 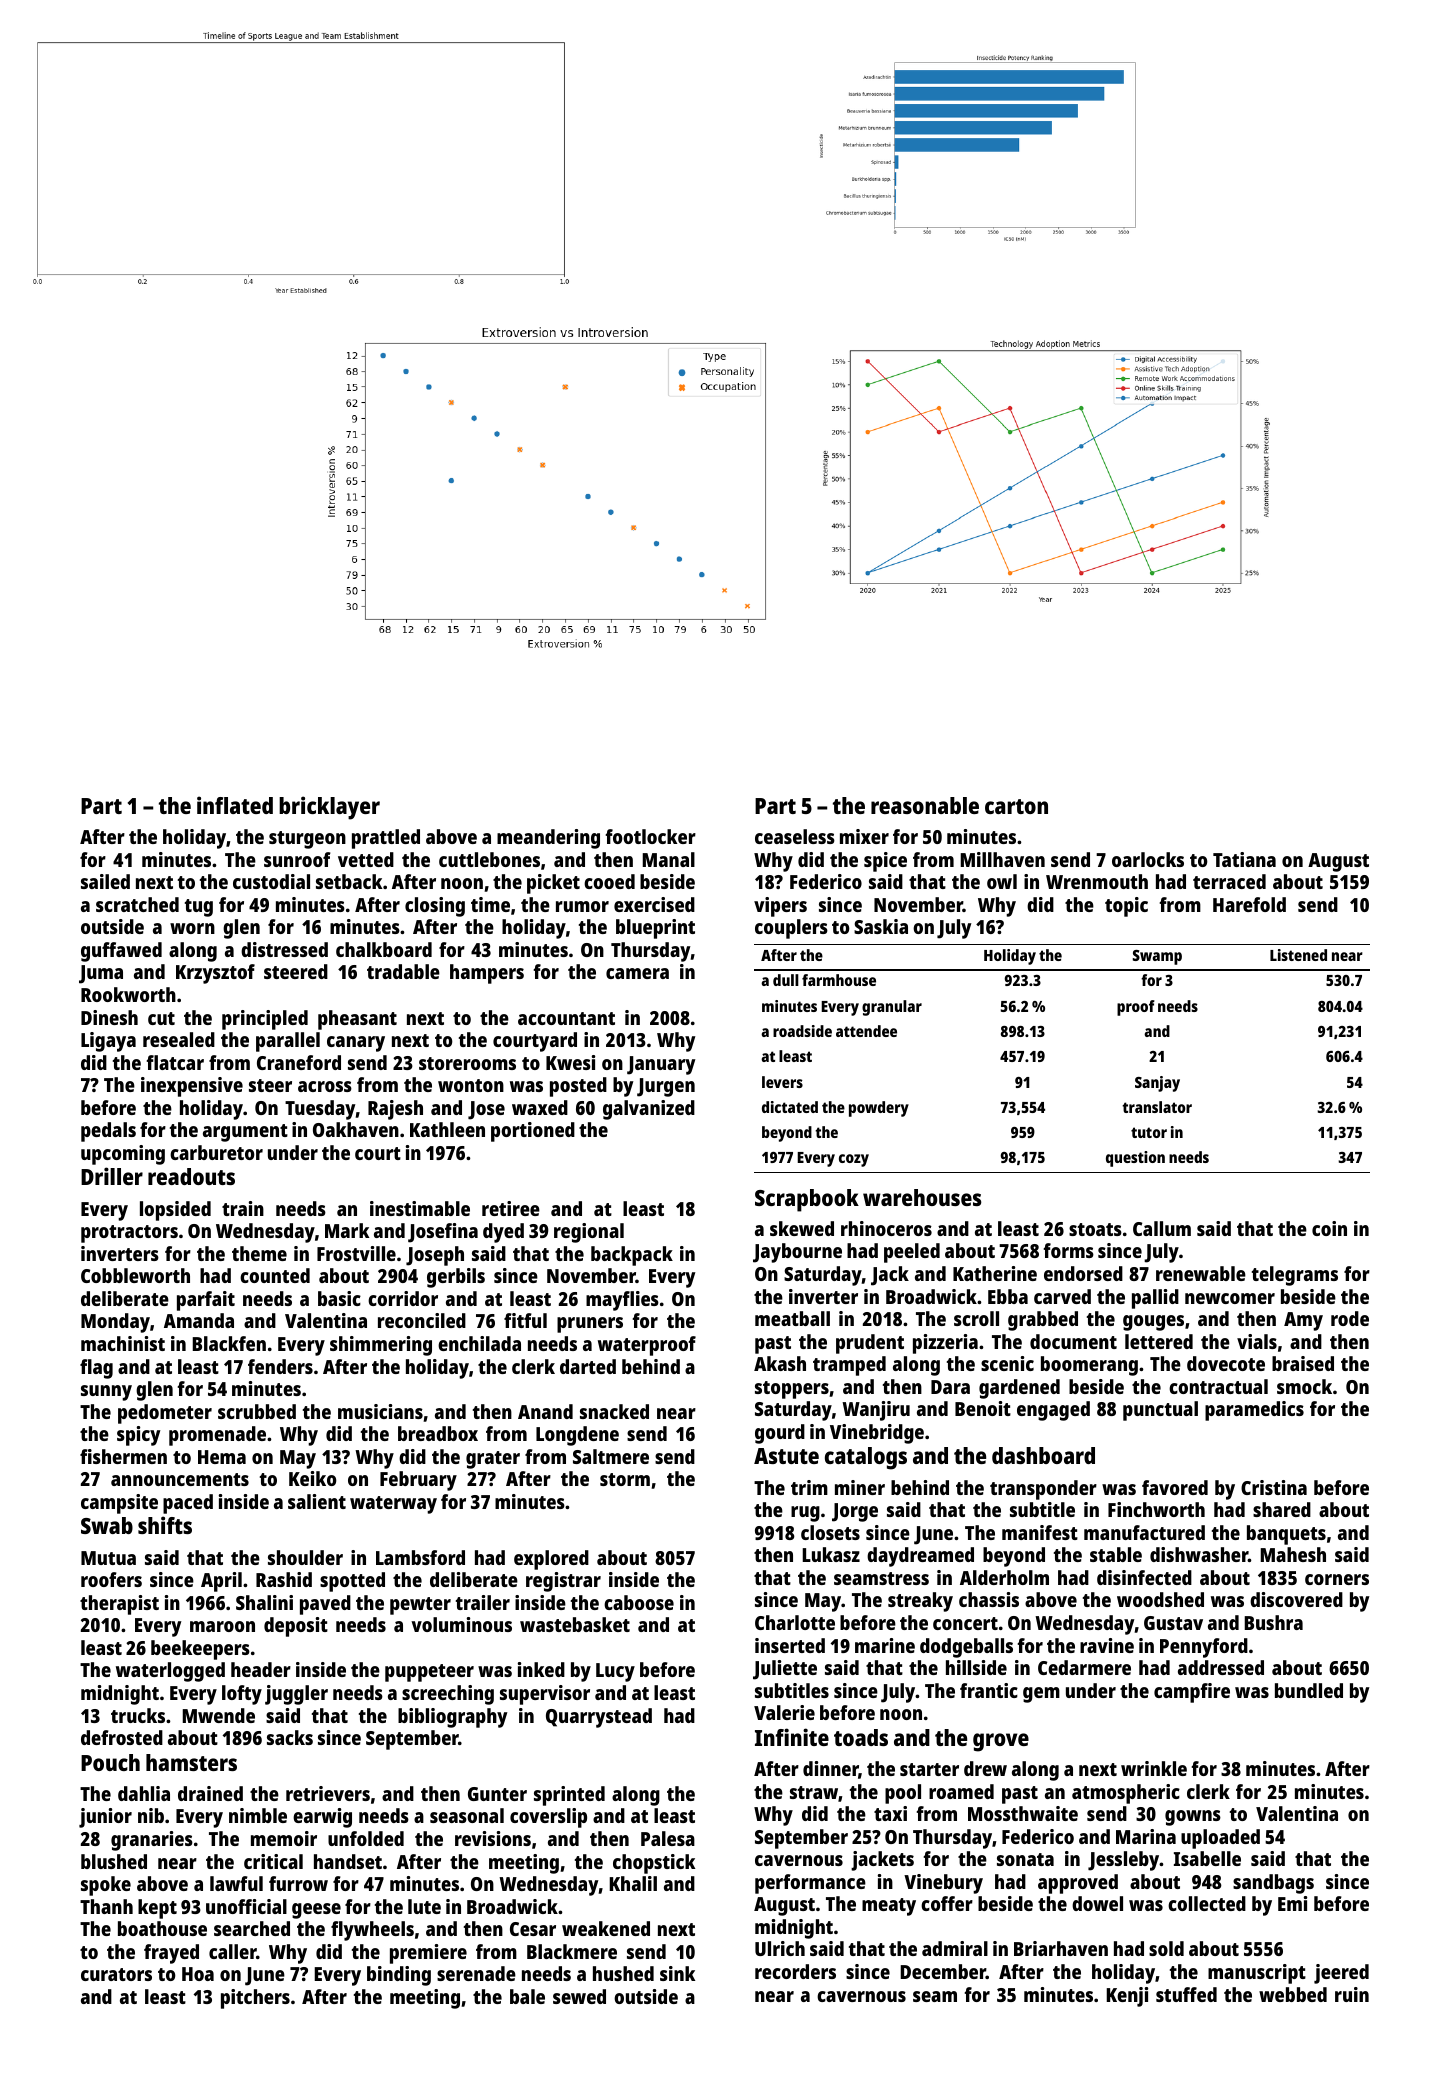 I want to click on spoke, so click(x=106, y=1886).
